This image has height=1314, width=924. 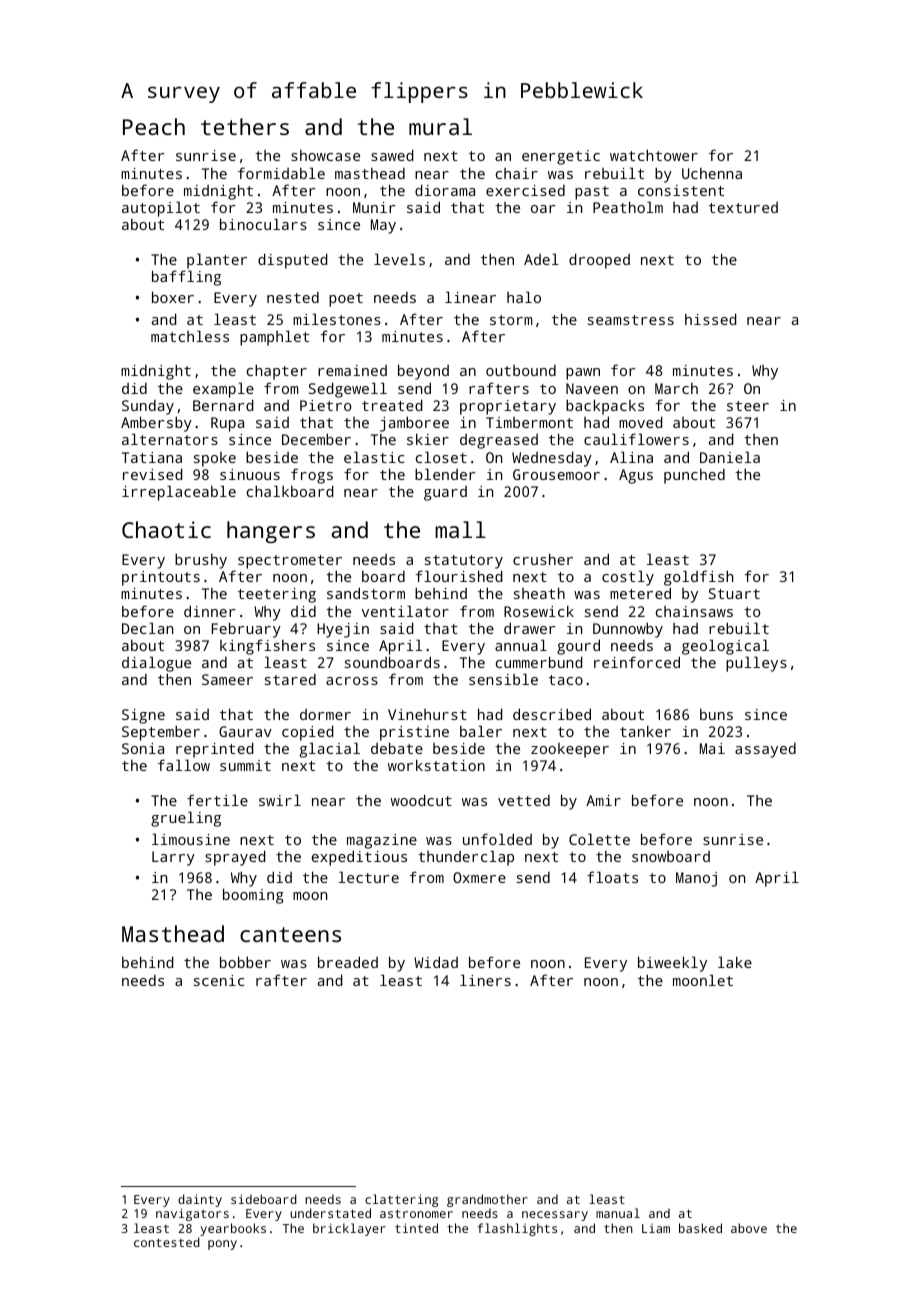 I want to click on Liam, so click(x=656, y=1228).
